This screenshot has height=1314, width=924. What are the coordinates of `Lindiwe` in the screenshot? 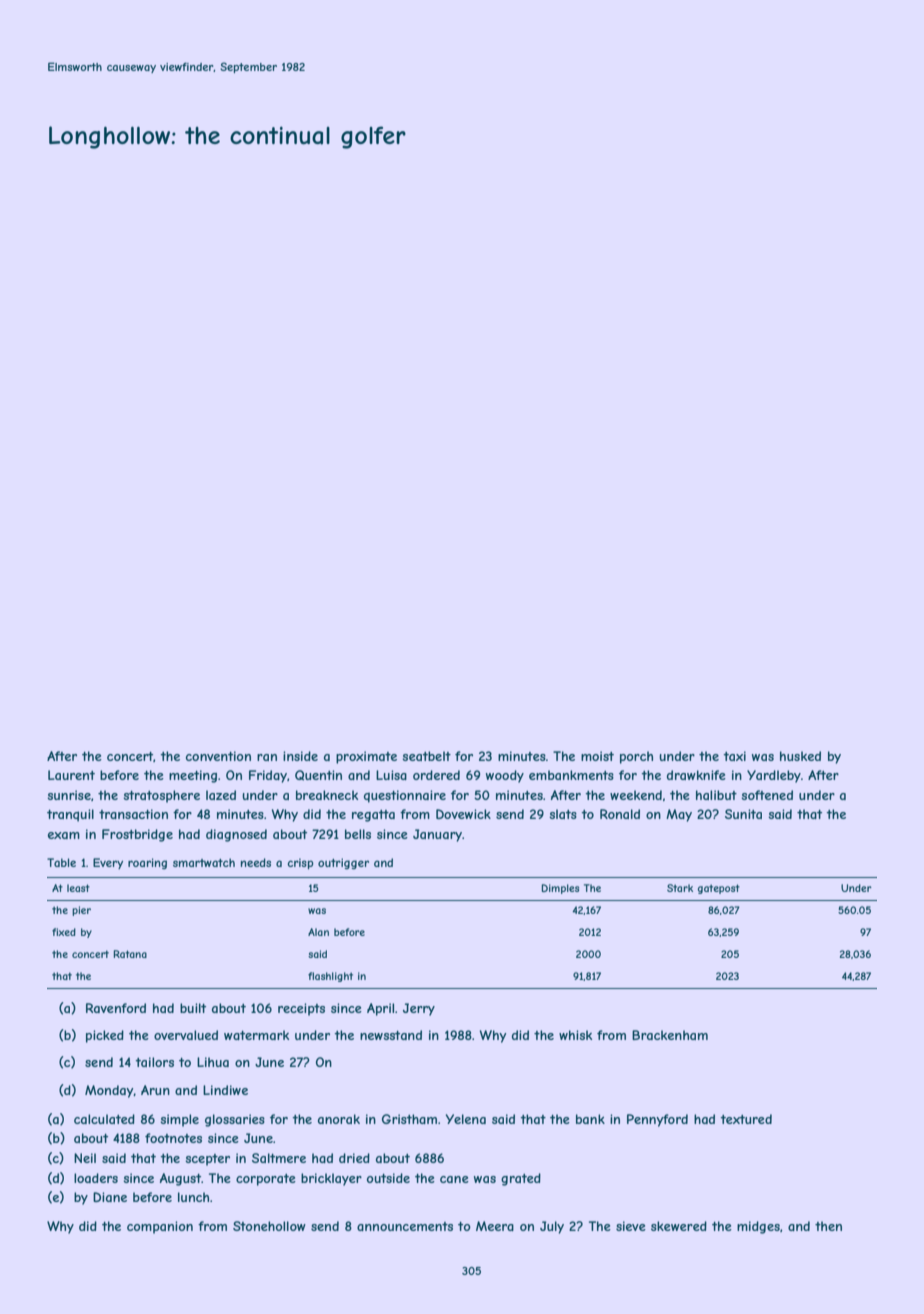 It's located at (225, 1090).
